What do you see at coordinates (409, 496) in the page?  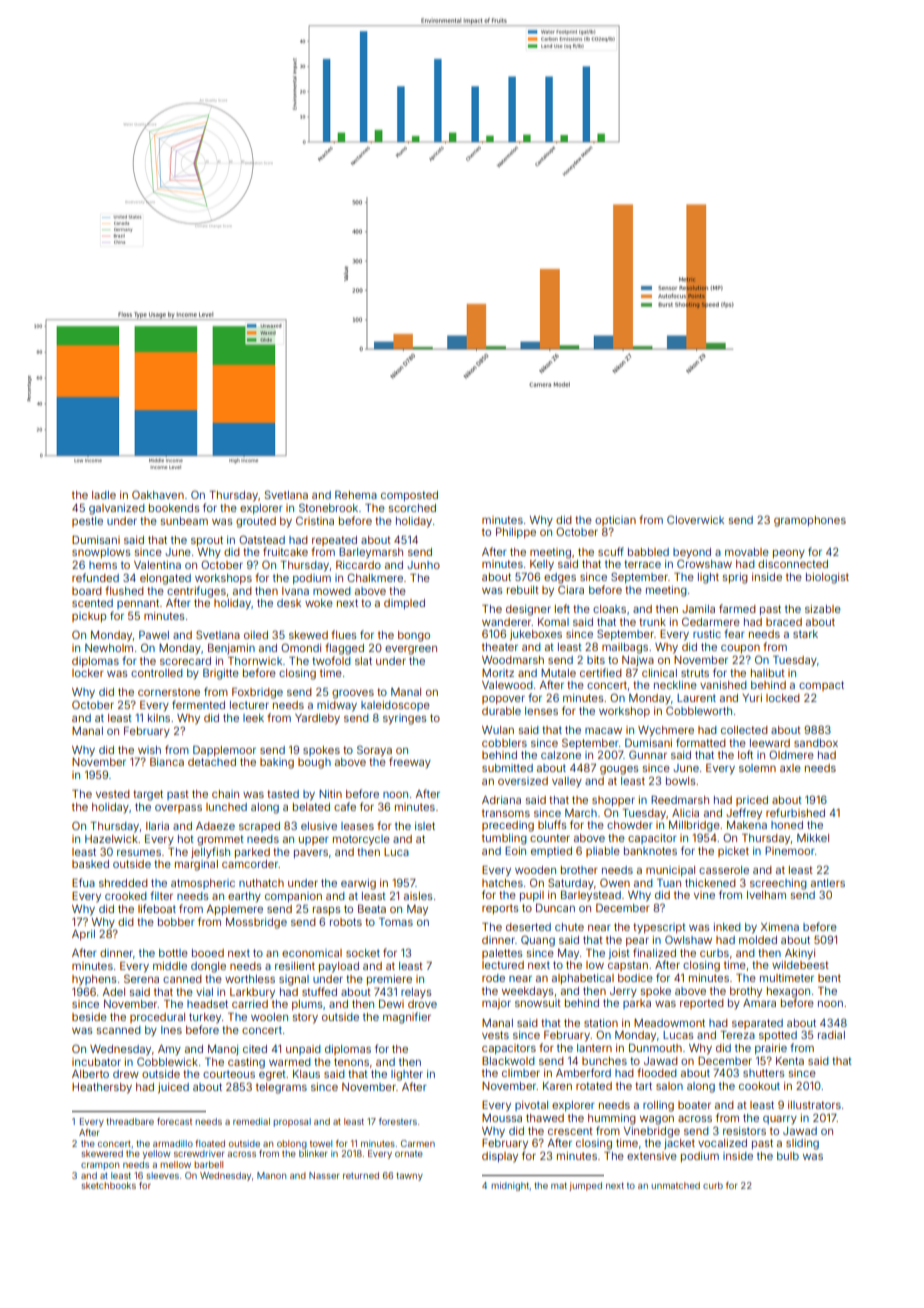 I see `composted` at bounding box center [409, 496].
